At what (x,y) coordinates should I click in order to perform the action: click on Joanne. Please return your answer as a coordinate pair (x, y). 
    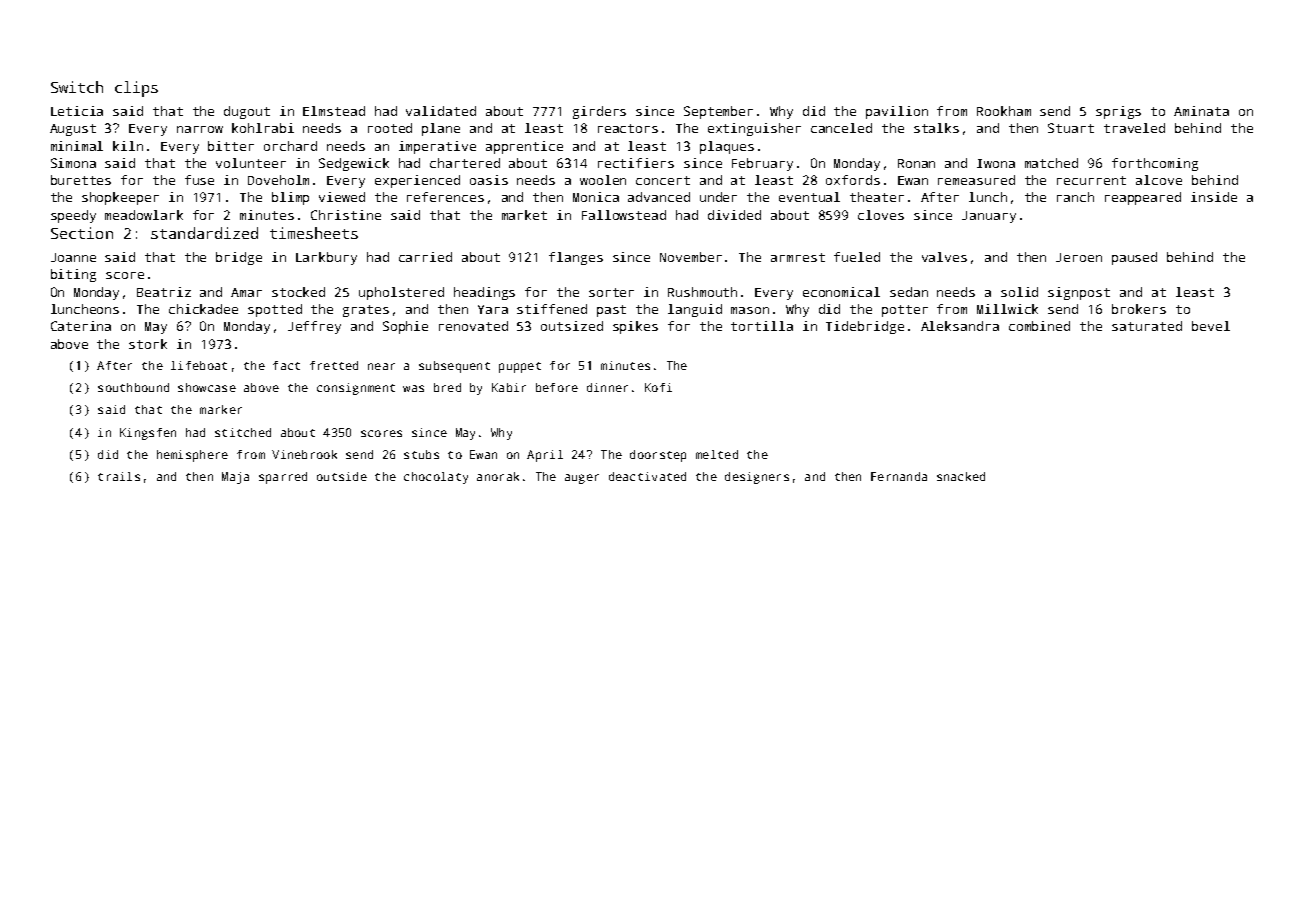
    Looking at the image, I should click on (73, 257).
